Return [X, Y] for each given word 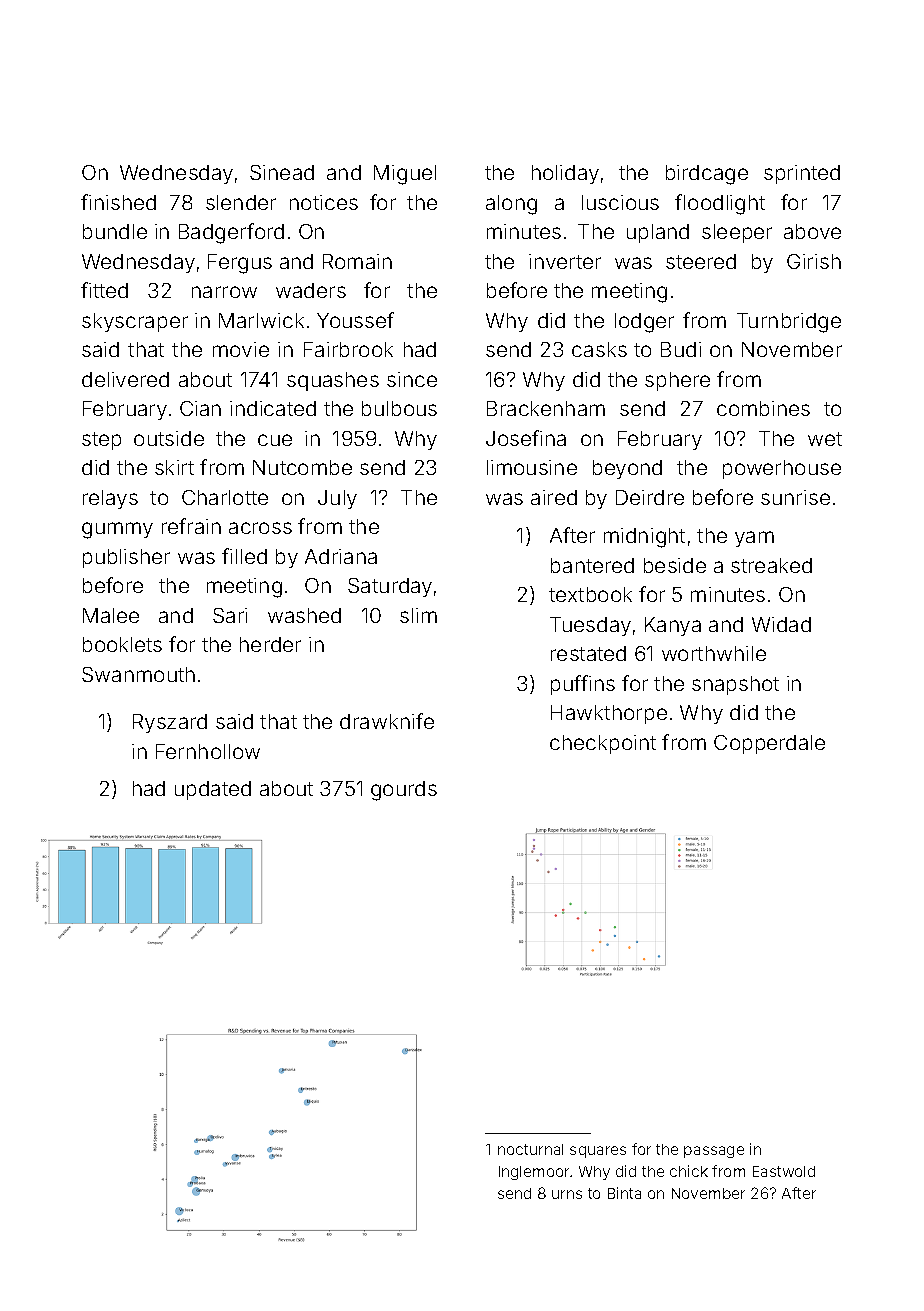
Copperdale [769, 744]
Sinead [282, 172]
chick [689, 1171]
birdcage [707, 175]
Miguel [405, 175]
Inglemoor [534, 1173]
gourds [404, 791]
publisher [126, 558]
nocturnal [530, 1149]
